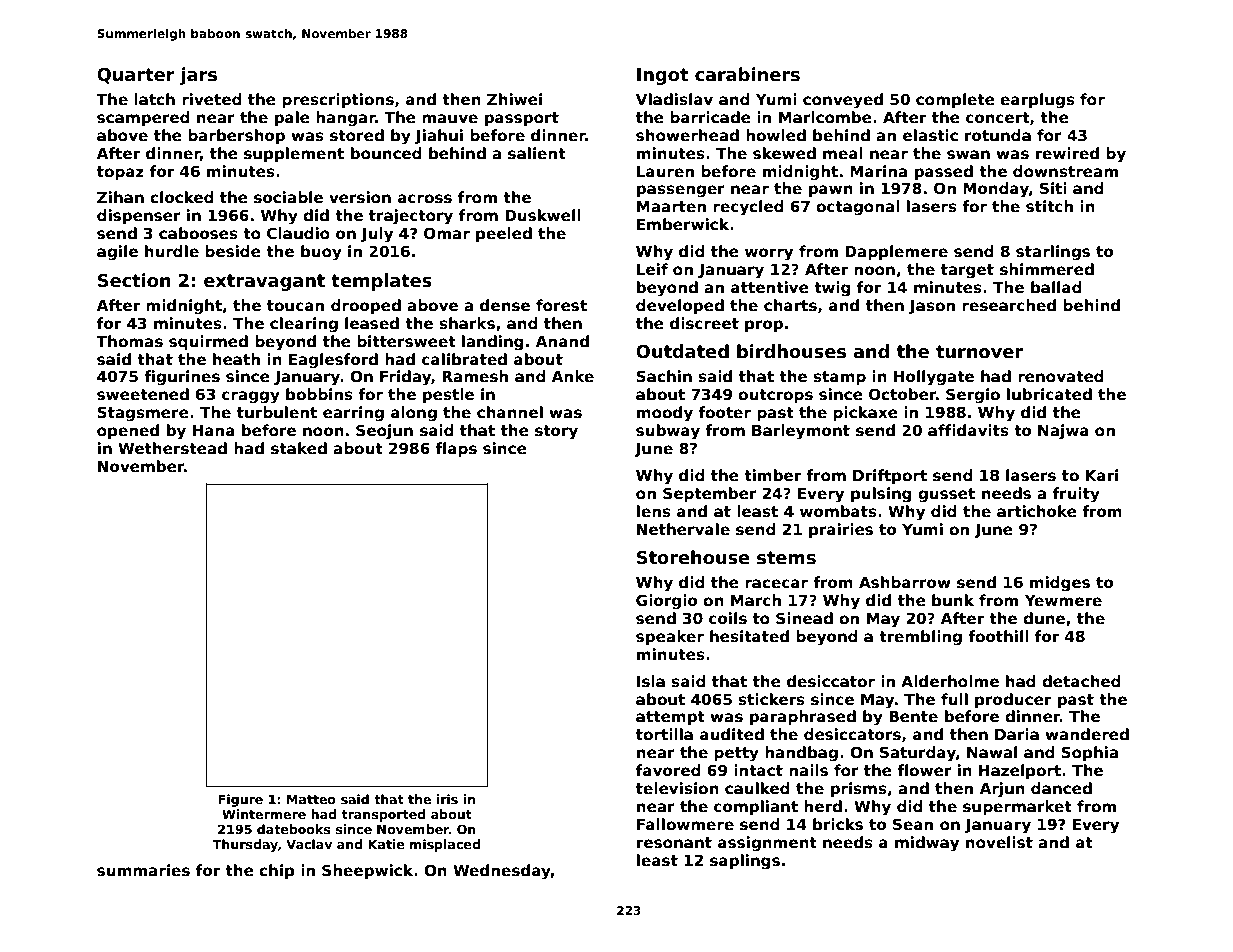  Describe the element at coordinates (998, 135) in the screenshot. I see `rotunda` at that location.
